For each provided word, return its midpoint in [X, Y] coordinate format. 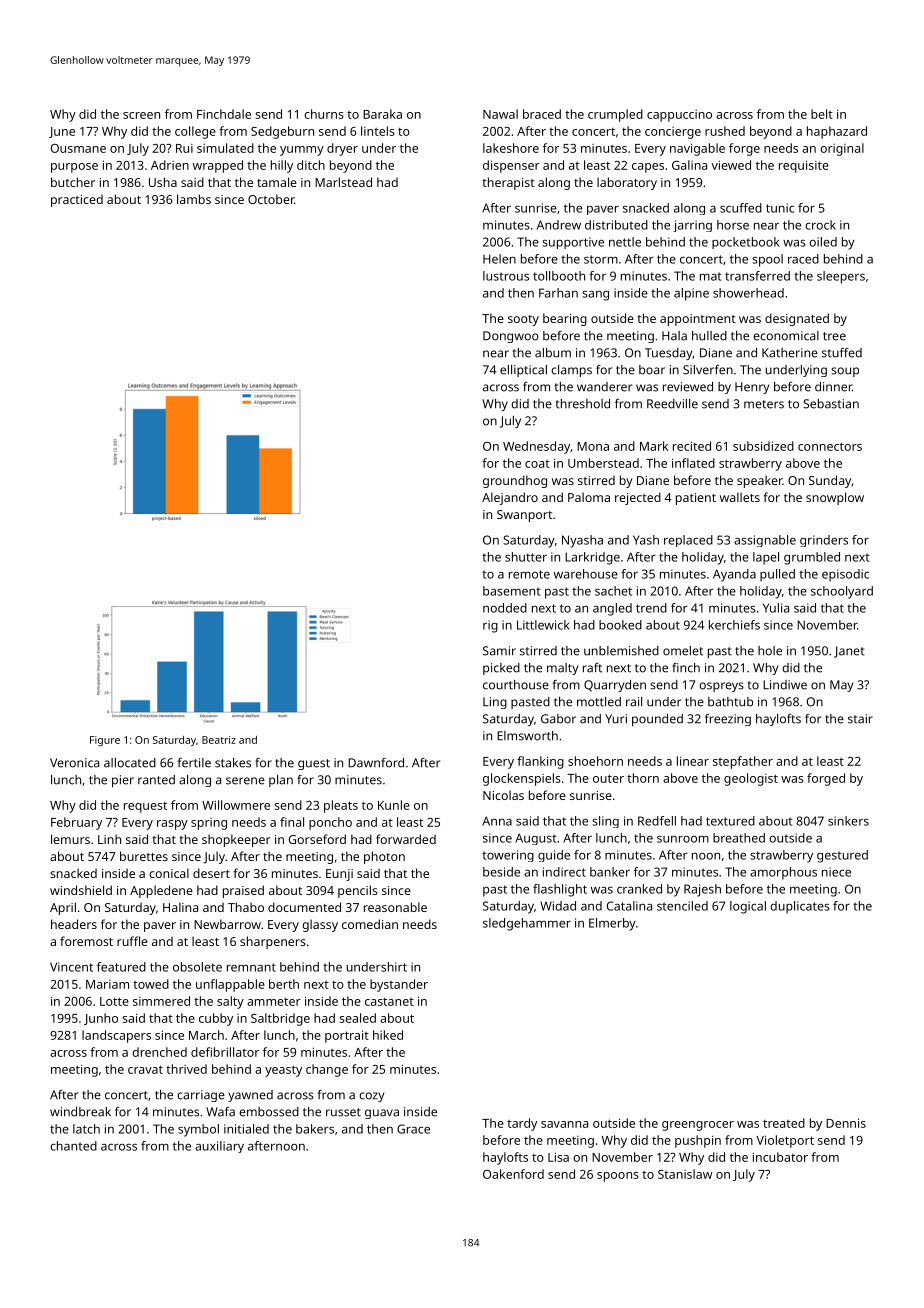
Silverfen [708, 370]
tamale [277, 182]
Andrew [559, 225]
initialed [246, 1129]
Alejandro [510, 498]
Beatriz [219, 740]
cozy [371, 1097]
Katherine [790, 353]
